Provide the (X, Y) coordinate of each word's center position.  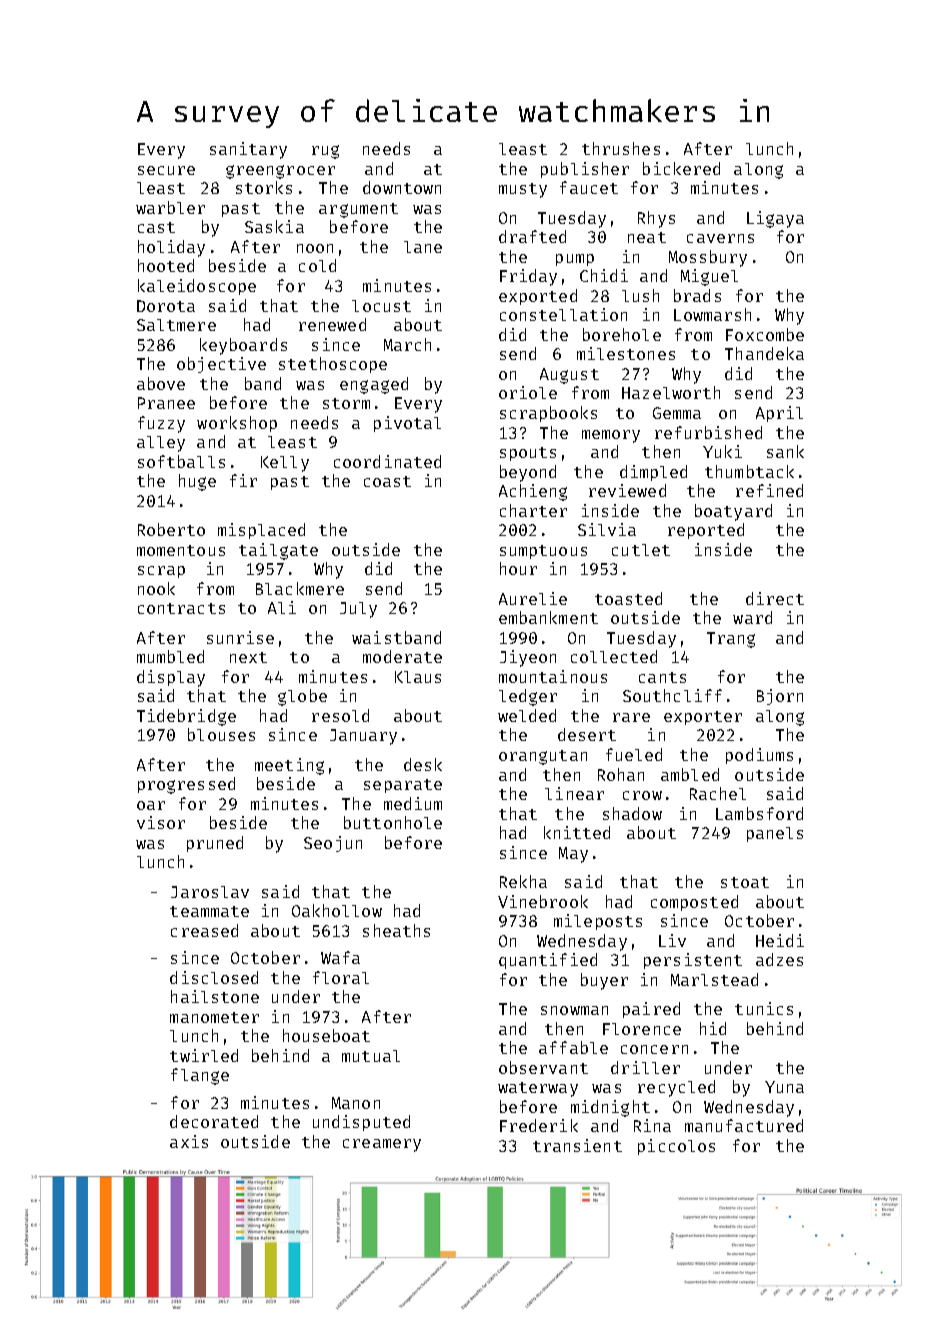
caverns (720, 238)
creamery (382, 1145)
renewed (332, 324)
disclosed (214, 977)
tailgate (278, 551)
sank (785, 451)
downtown (402, 187)
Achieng (533, 492)
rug (325, 152)
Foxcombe (765, 334)
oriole (528, 392)
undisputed (361, 1123)
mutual (371, 1056)
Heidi (780, 940)
